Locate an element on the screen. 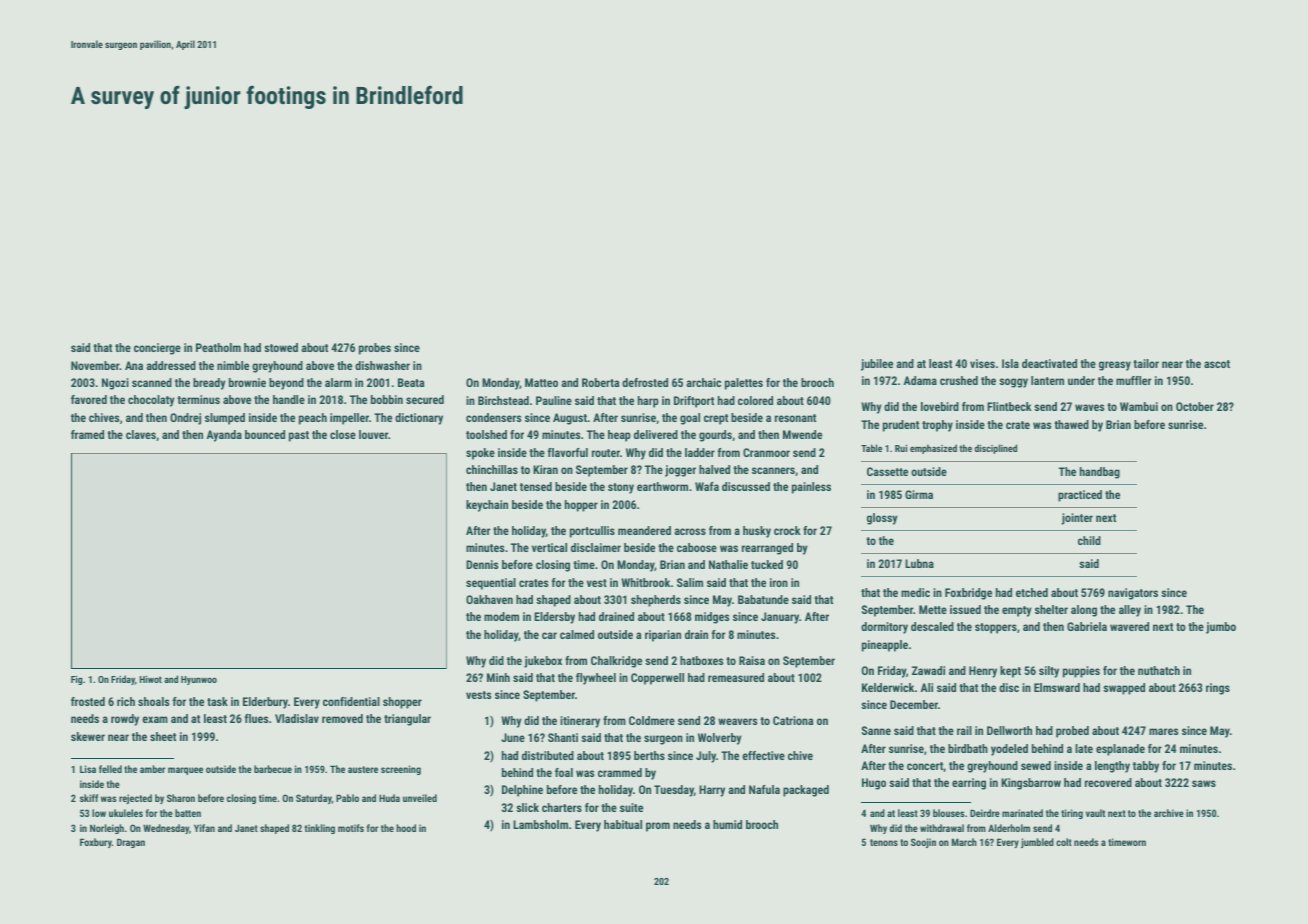 The height and width of the screenshot is (924, 1308). probes is located at coordinates (375, 349).
